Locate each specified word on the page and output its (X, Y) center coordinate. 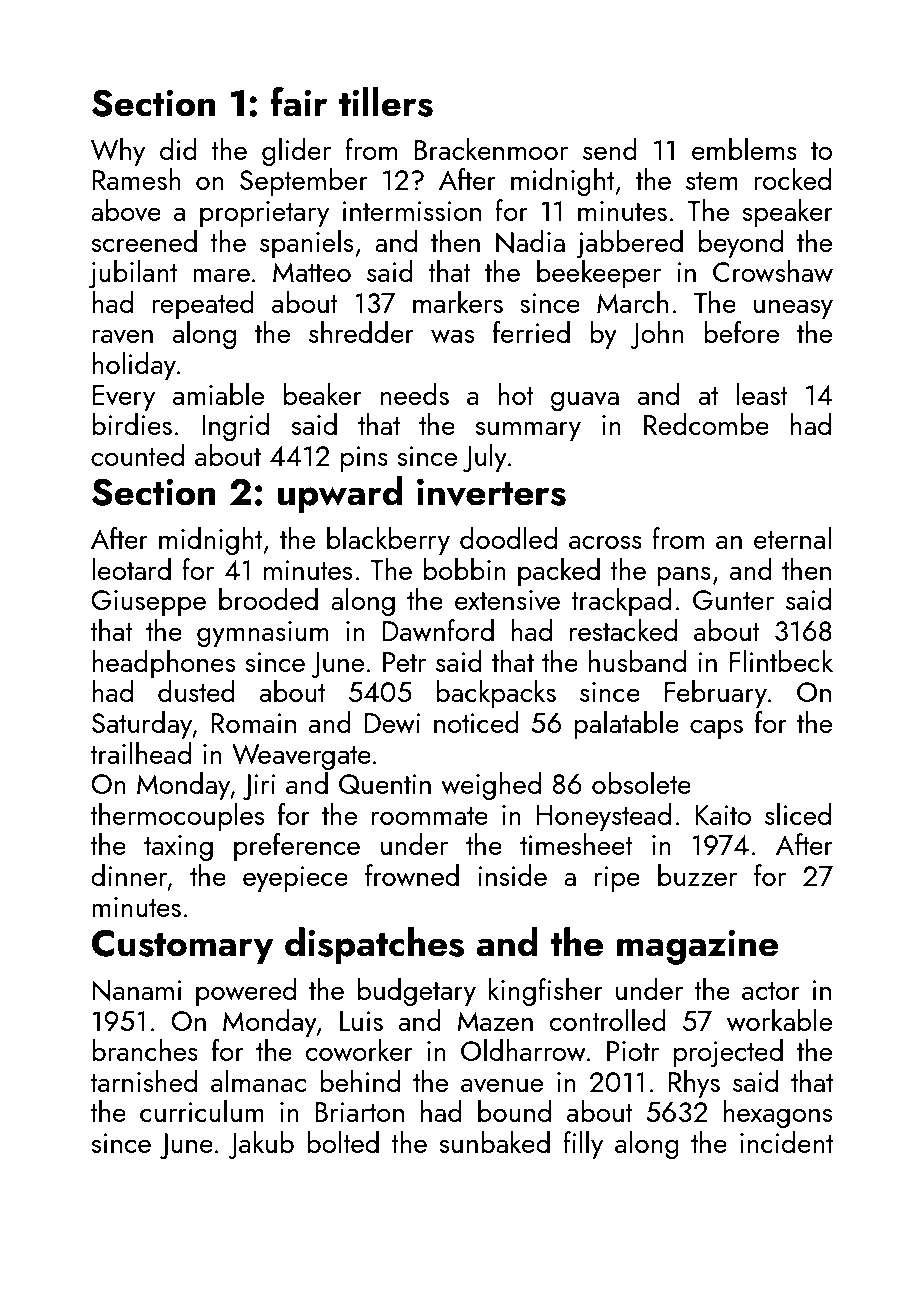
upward (340, 494)
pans (684, 576)
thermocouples (177, 817)
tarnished (143, 1081)
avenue (502, 1085)
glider (296, 152)
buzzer (698, 875)
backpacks (496, 694)
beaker (323, 394)
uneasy (793, 309)
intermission (412, 211)
